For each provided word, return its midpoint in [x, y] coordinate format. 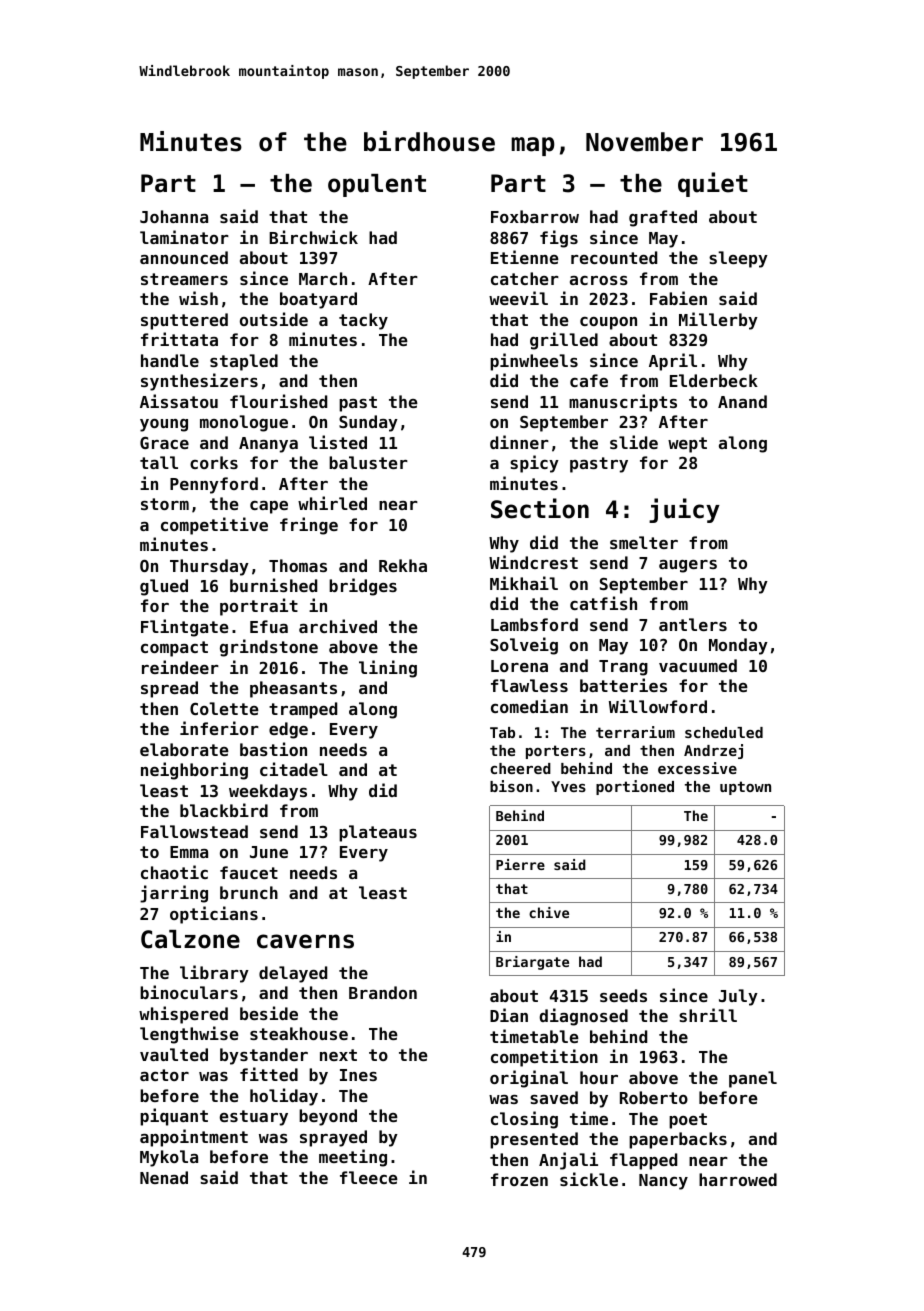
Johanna [174, 216]
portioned [635, 787]
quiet [713, 184]
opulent [377, 185]
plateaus [378, 833]
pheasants [293, 689]
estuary [254, 1118]
